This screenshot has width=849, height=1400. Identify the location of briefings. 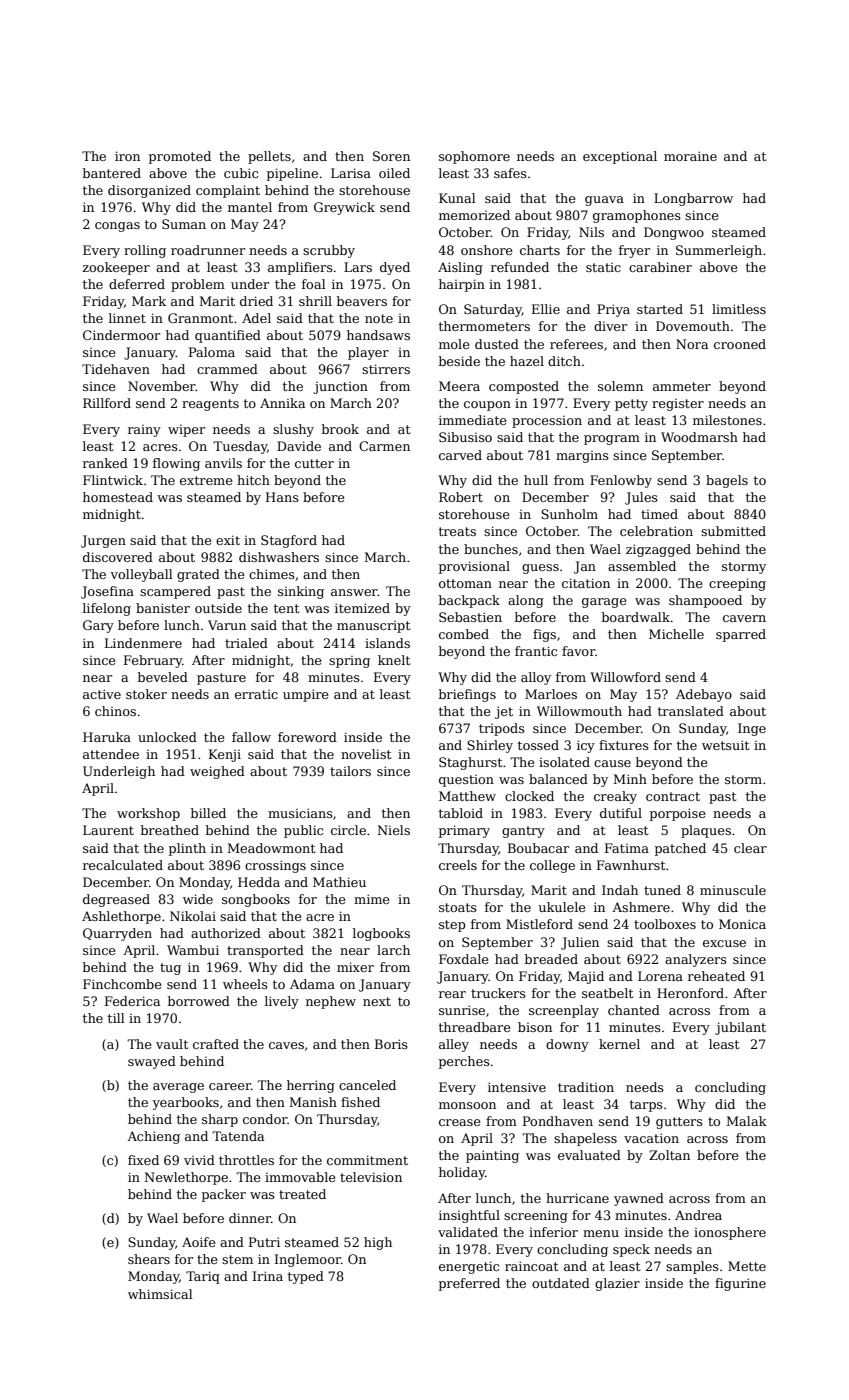
(467, 695).
